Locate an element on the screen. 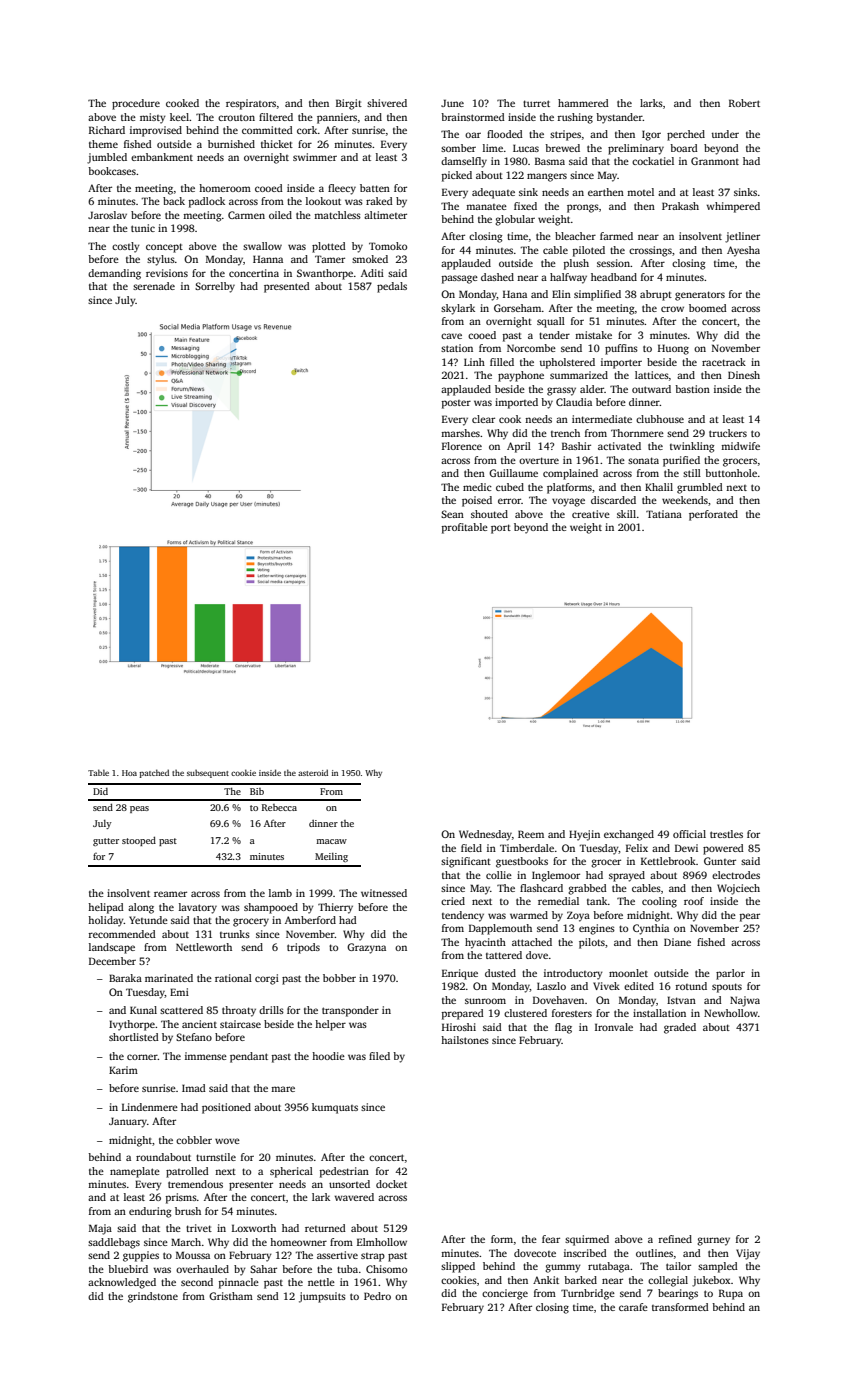 The image size is (849, 1400). refined is located at coordinates (675, 1239).
